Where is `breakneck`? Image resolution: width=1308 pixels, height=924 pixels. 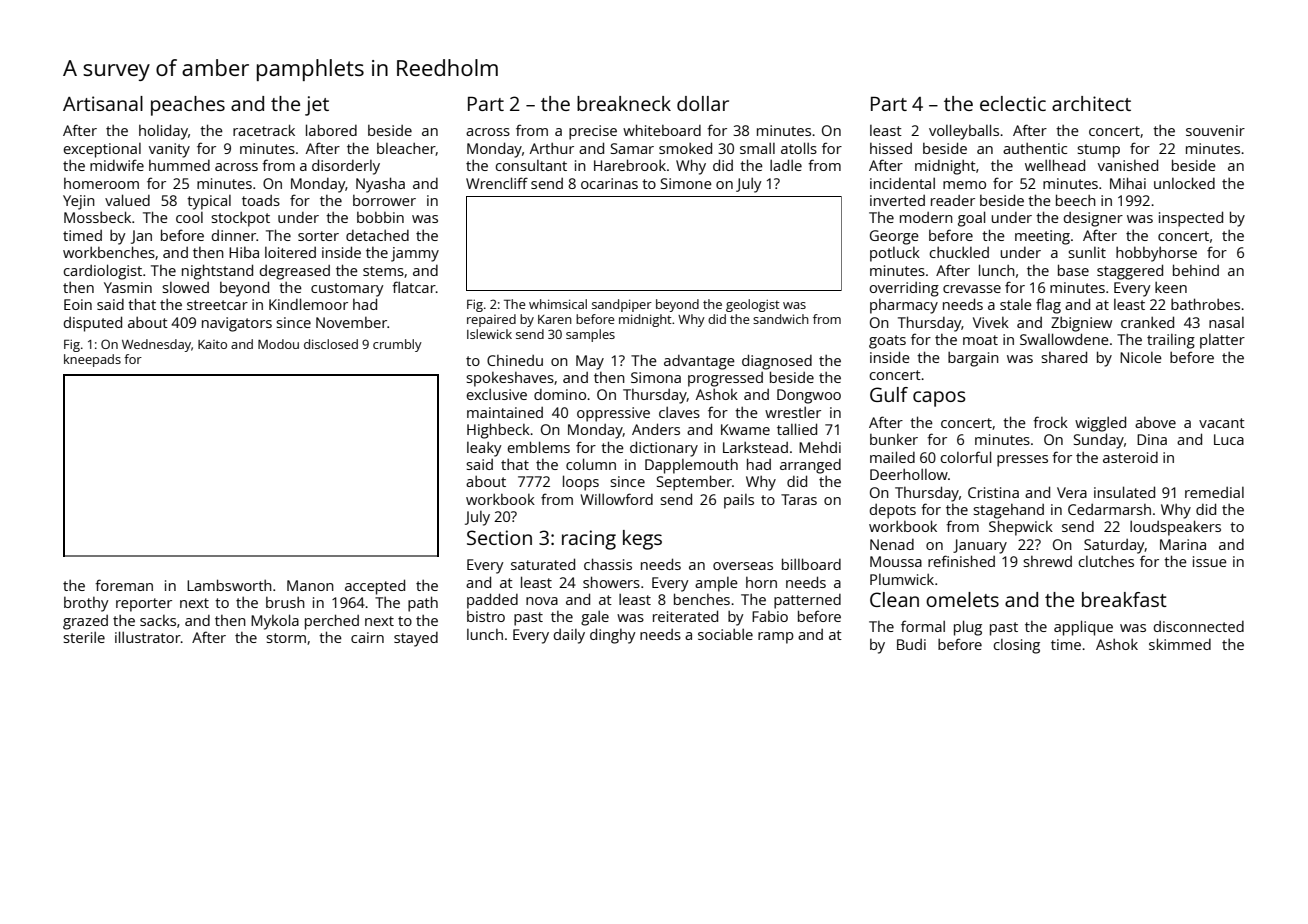 breakneck is located at coordinates (624, 103).
